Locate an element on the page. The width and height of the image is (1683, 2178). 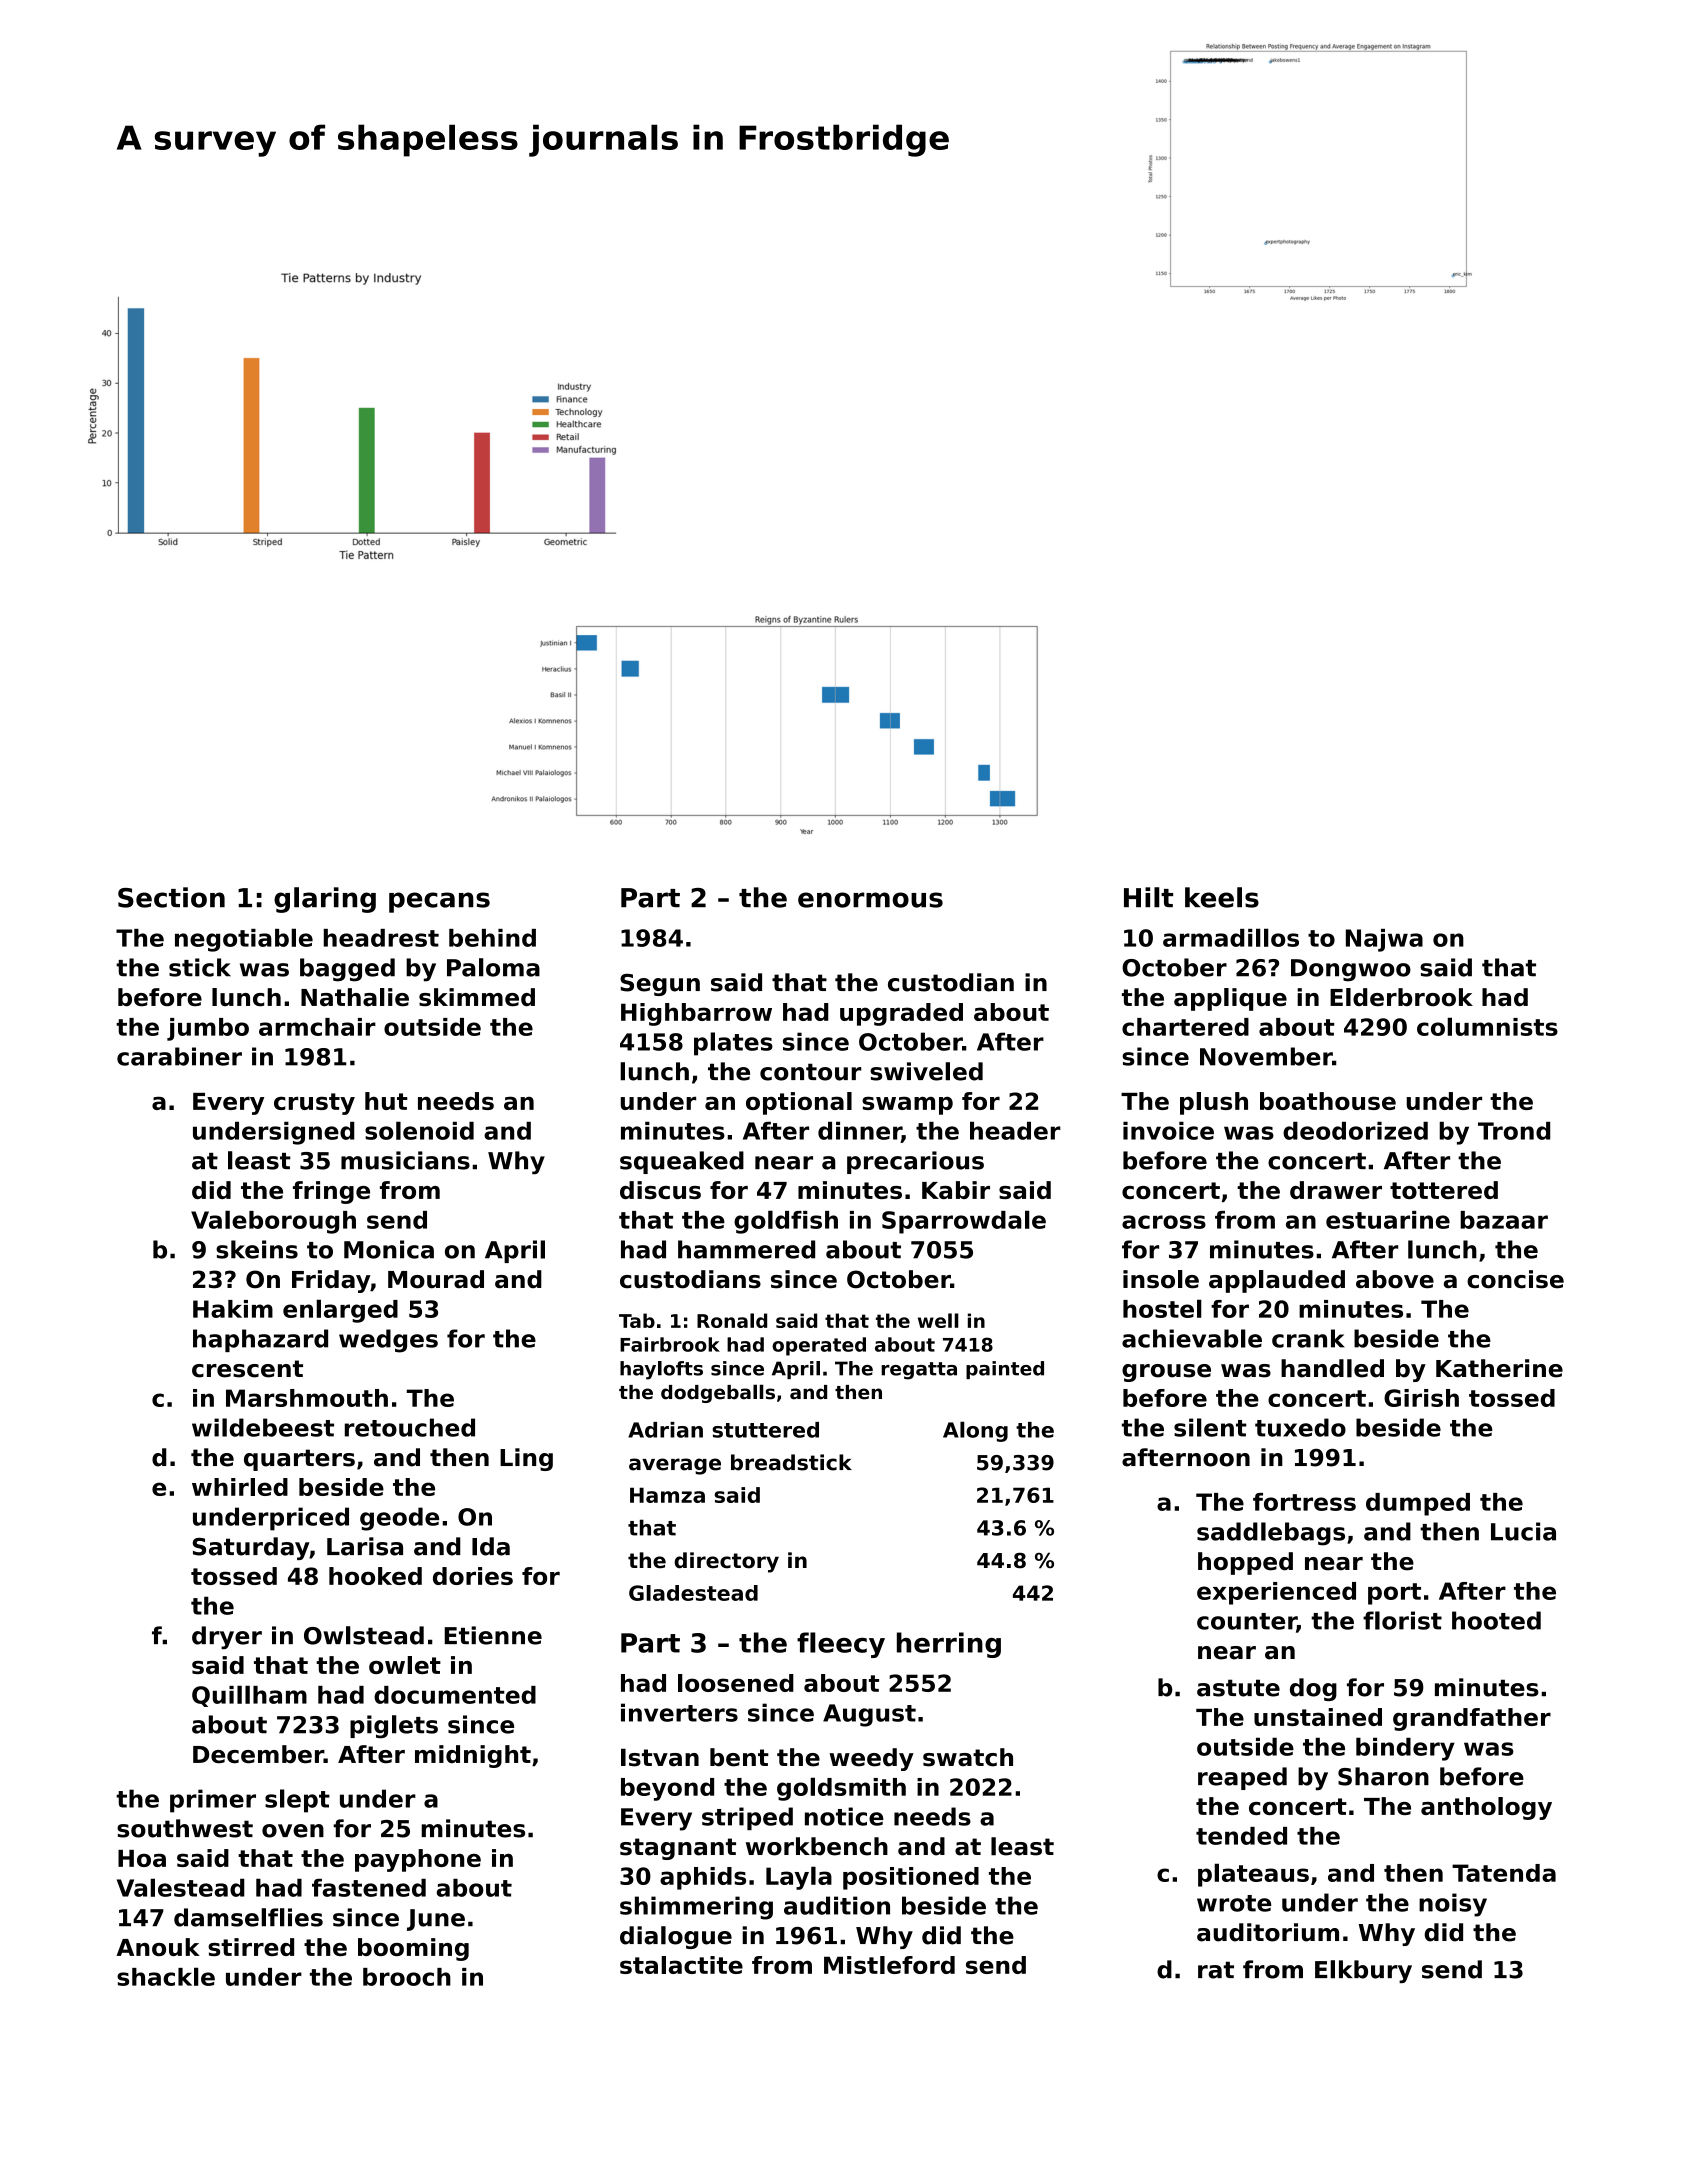
Segun is located at coordinates (660, 984).
